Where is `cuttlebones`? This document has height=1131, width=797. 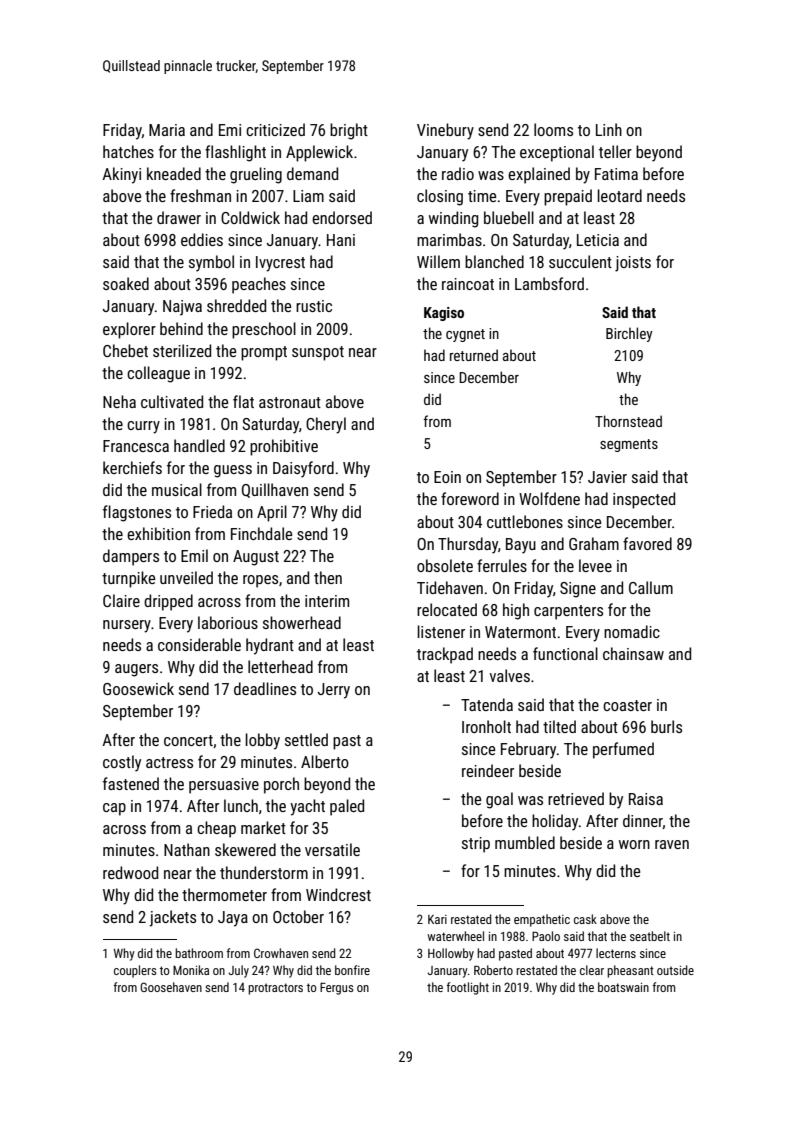
cuttlebones is located at coordinates (525, 521).
